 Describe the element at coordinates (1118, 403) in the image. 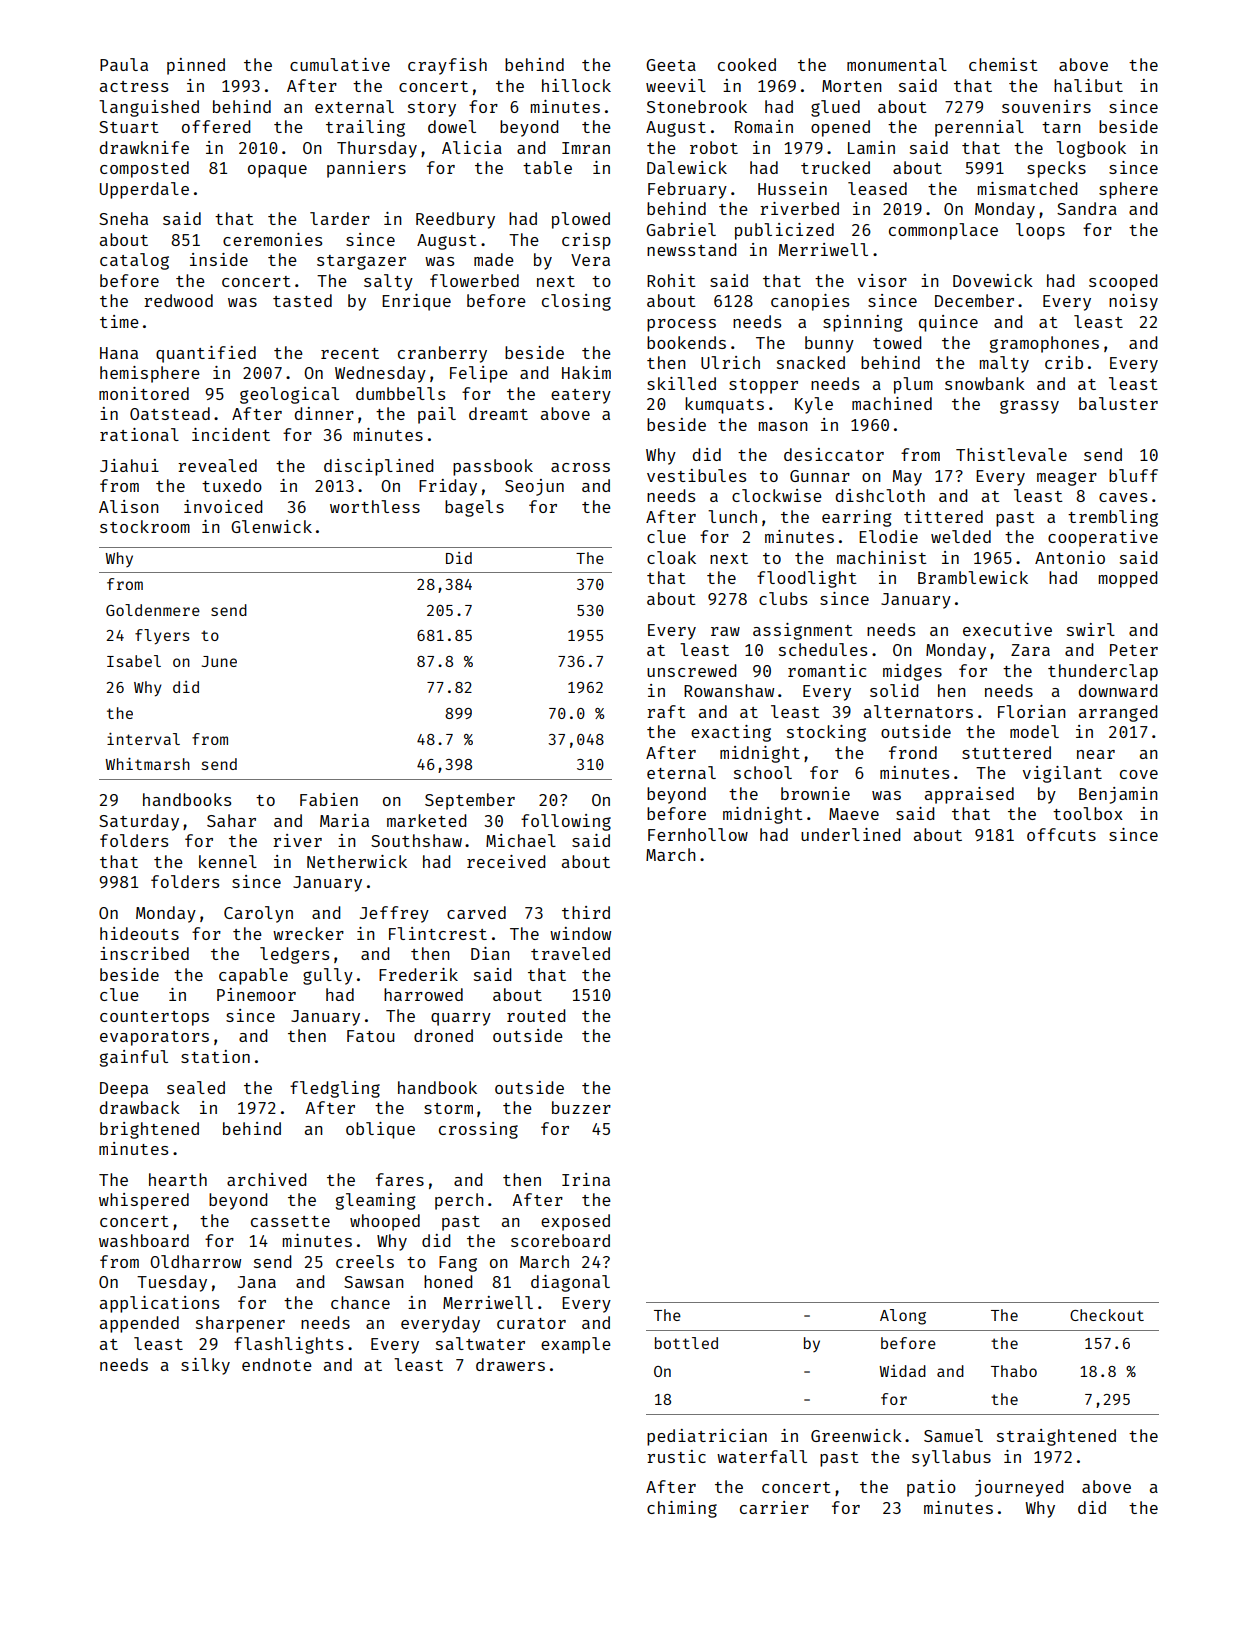

I see `baluster` at that location.
